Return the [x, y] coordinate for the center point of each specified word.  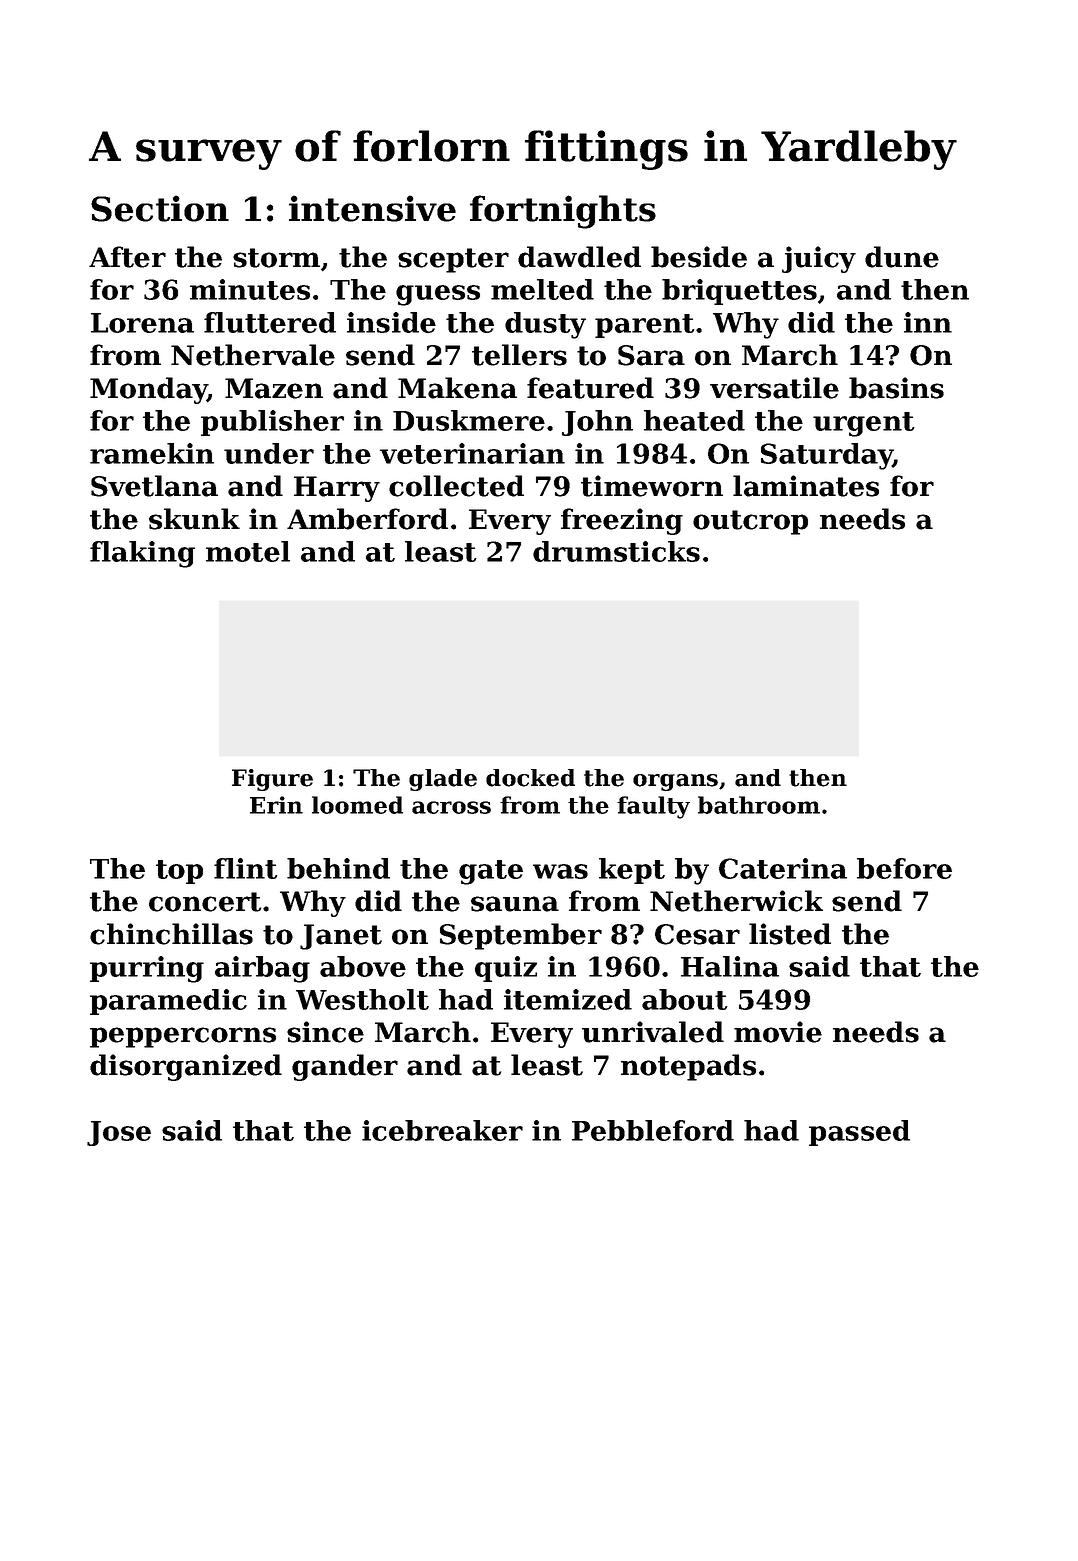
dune [902, 257]
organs [675, 782]
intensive [372, 208]
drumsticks [616, 551]
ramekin [152, 453]
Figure [272, 780]
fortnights [563, 212]
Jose [119, 1133]
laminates [806, 486]
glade [443, 780]
